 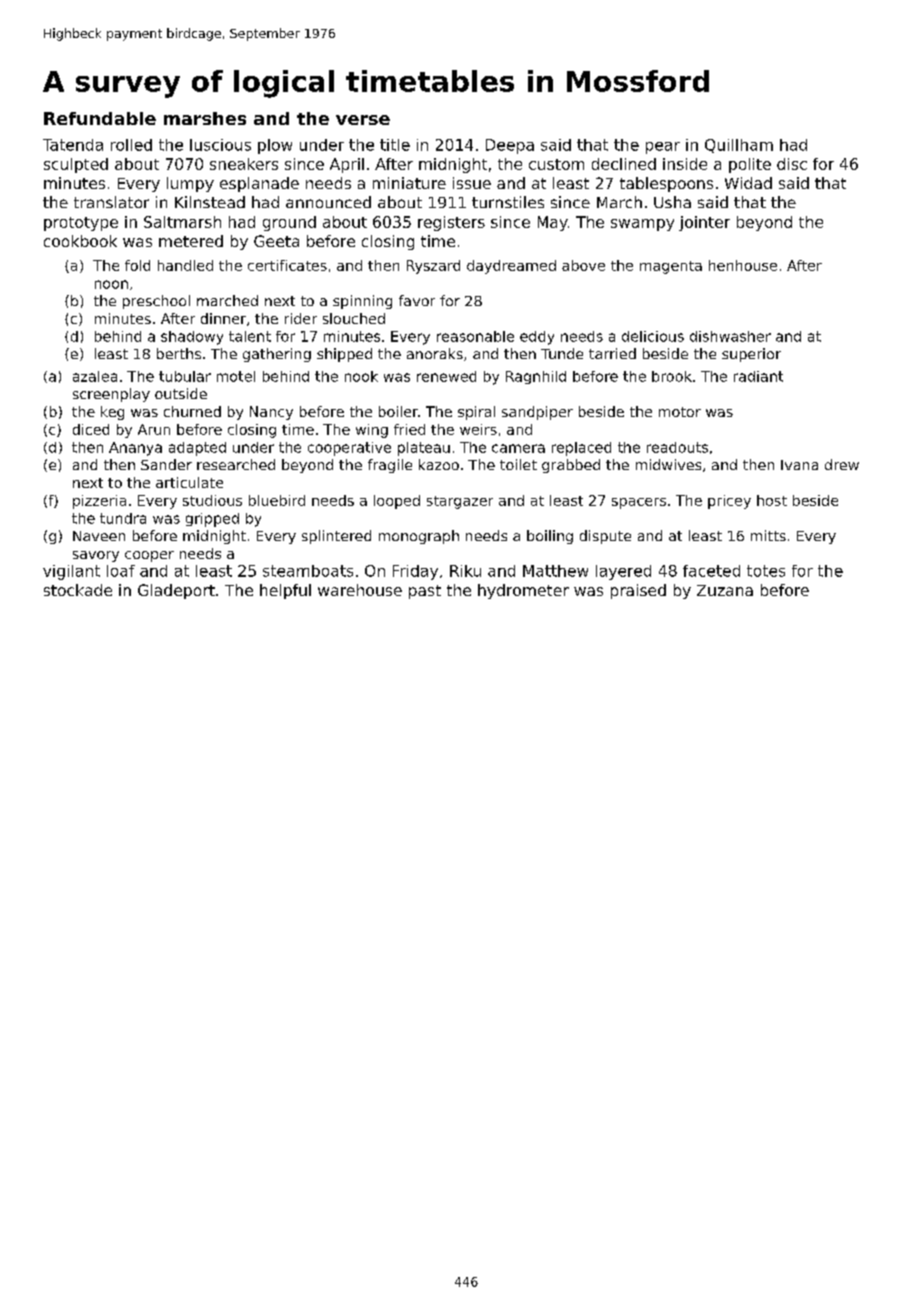 What do you see at coordinates (511, 267) in the page?
I see `daydreamed` at bounding box center [511, 267].
